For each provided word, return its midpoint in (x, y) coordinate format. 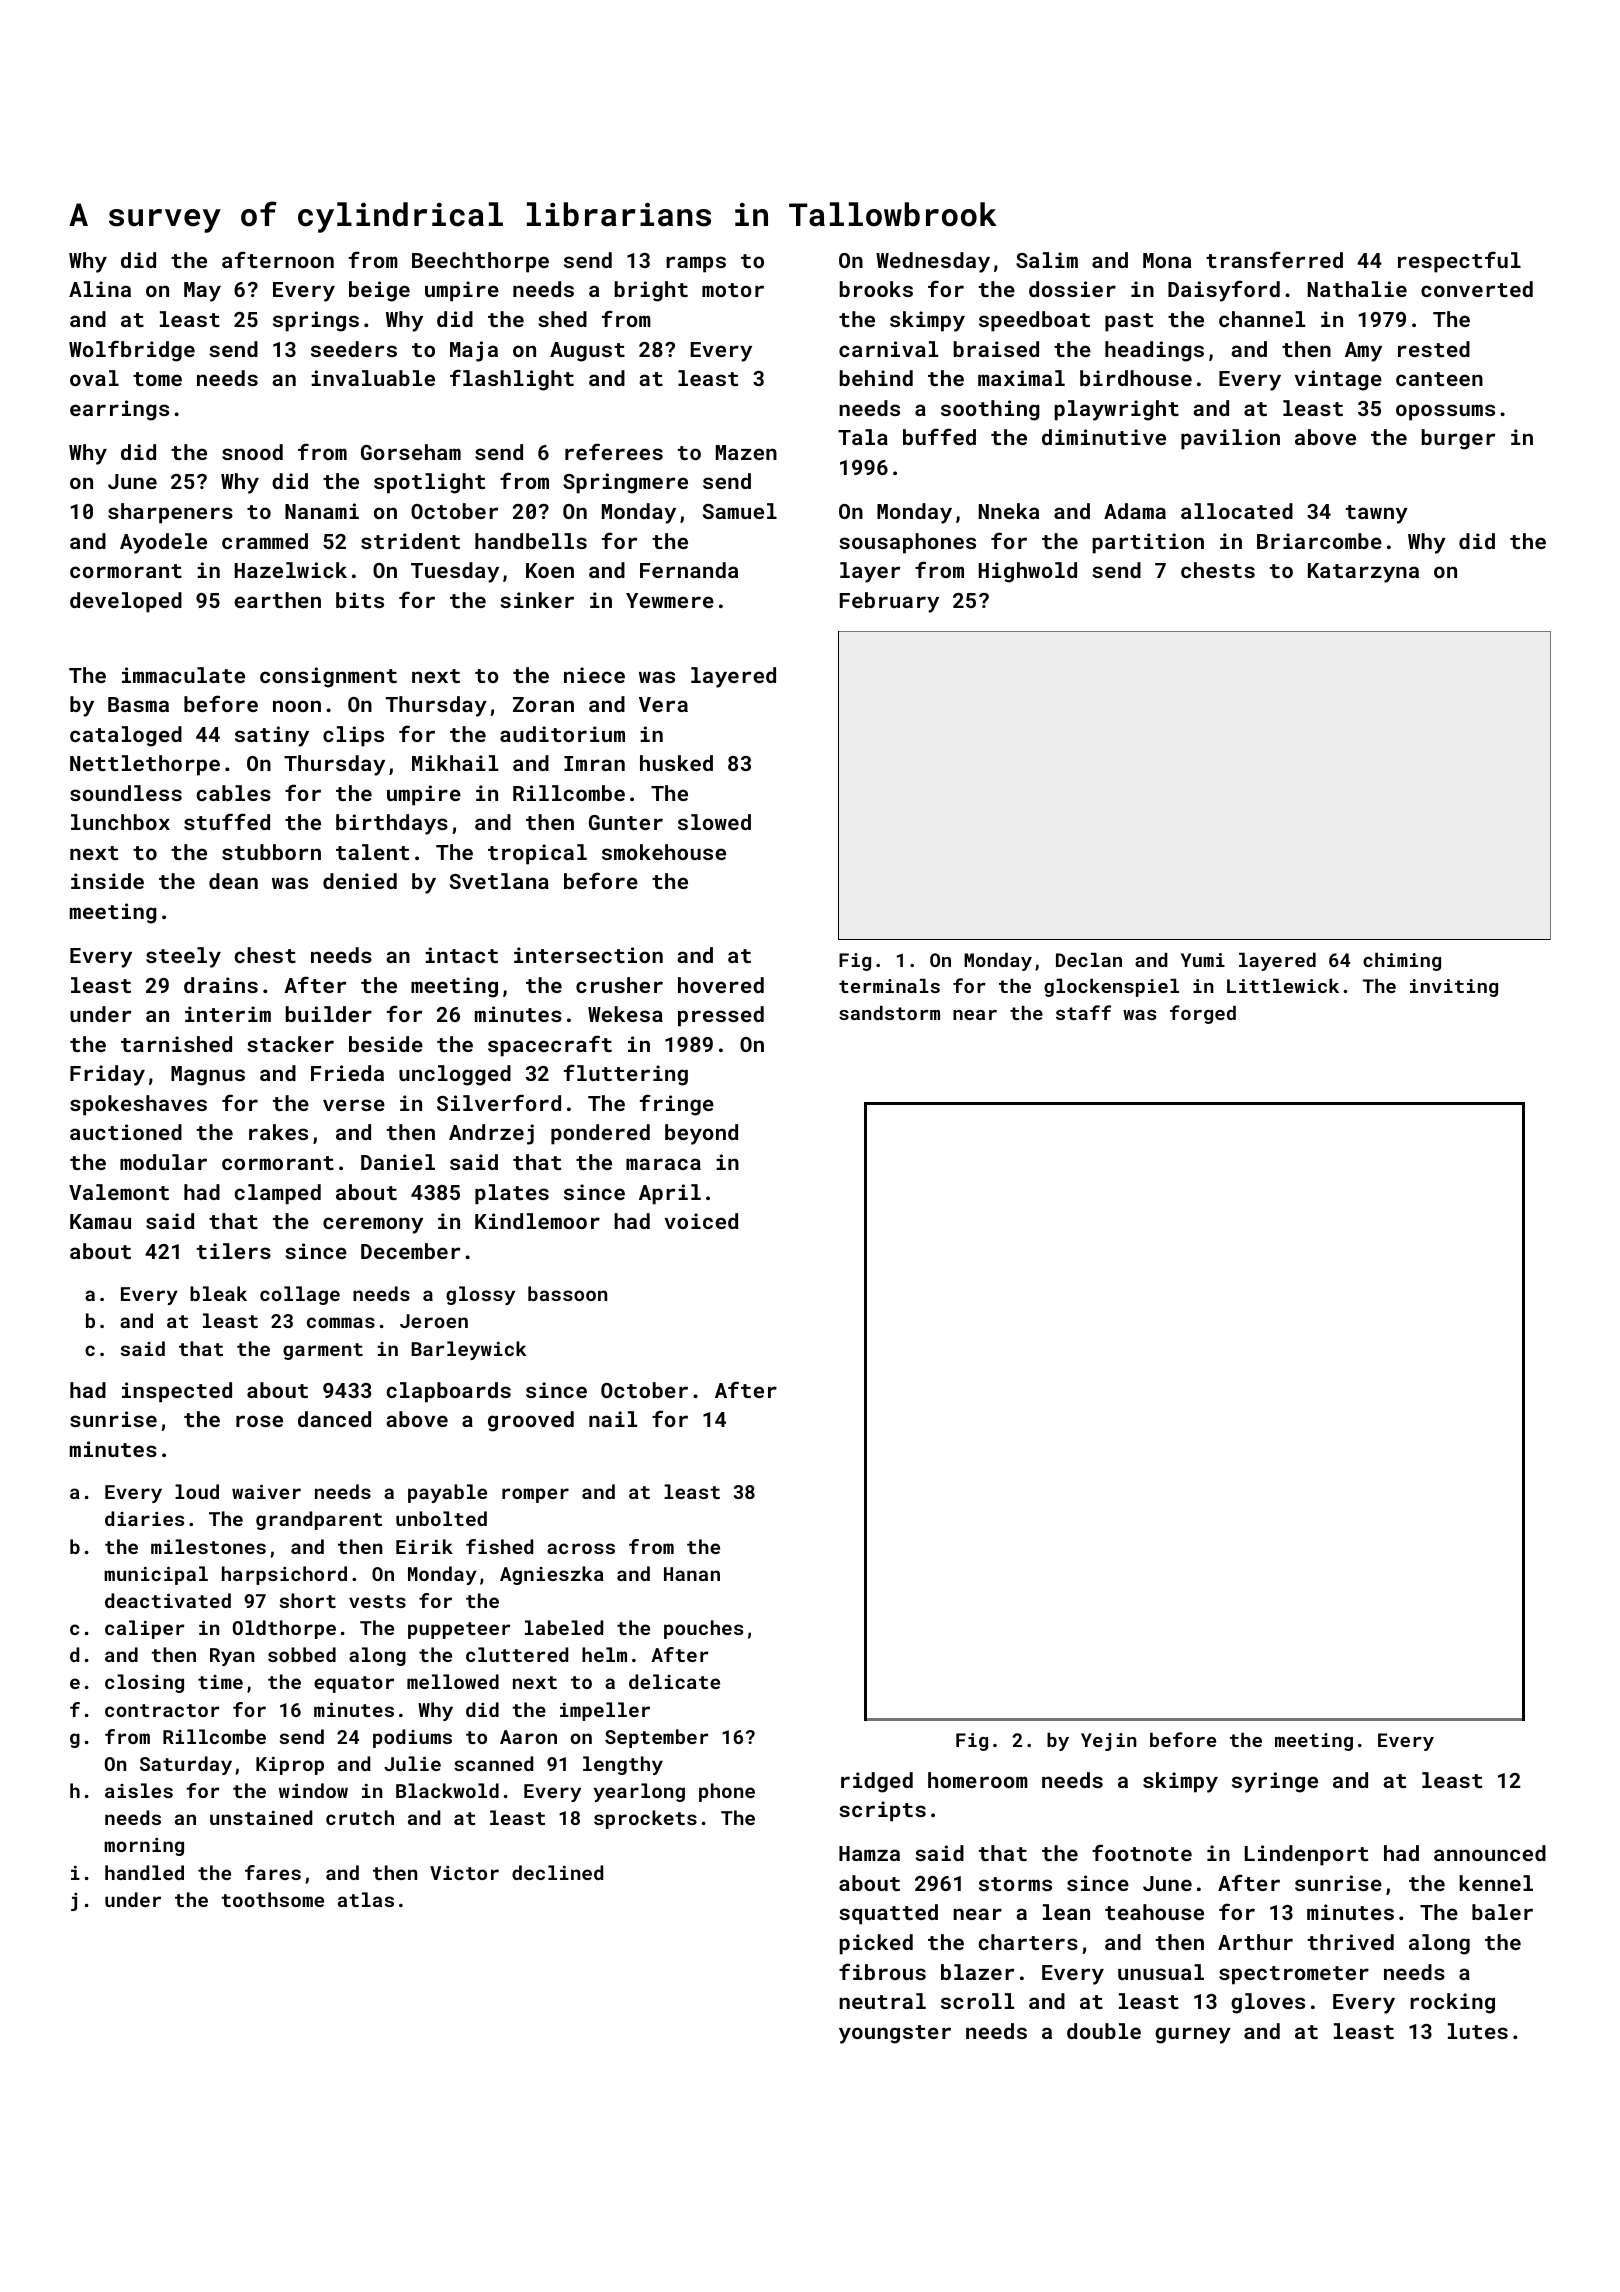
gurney (1193, 2035)
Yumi (1203, 960)
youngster (895, 2034)
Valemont (119, 1192)
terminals (889, 986)
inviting (1454, 988)
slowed (714, 822)
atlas (366, 1899)
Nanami (322, 511)
